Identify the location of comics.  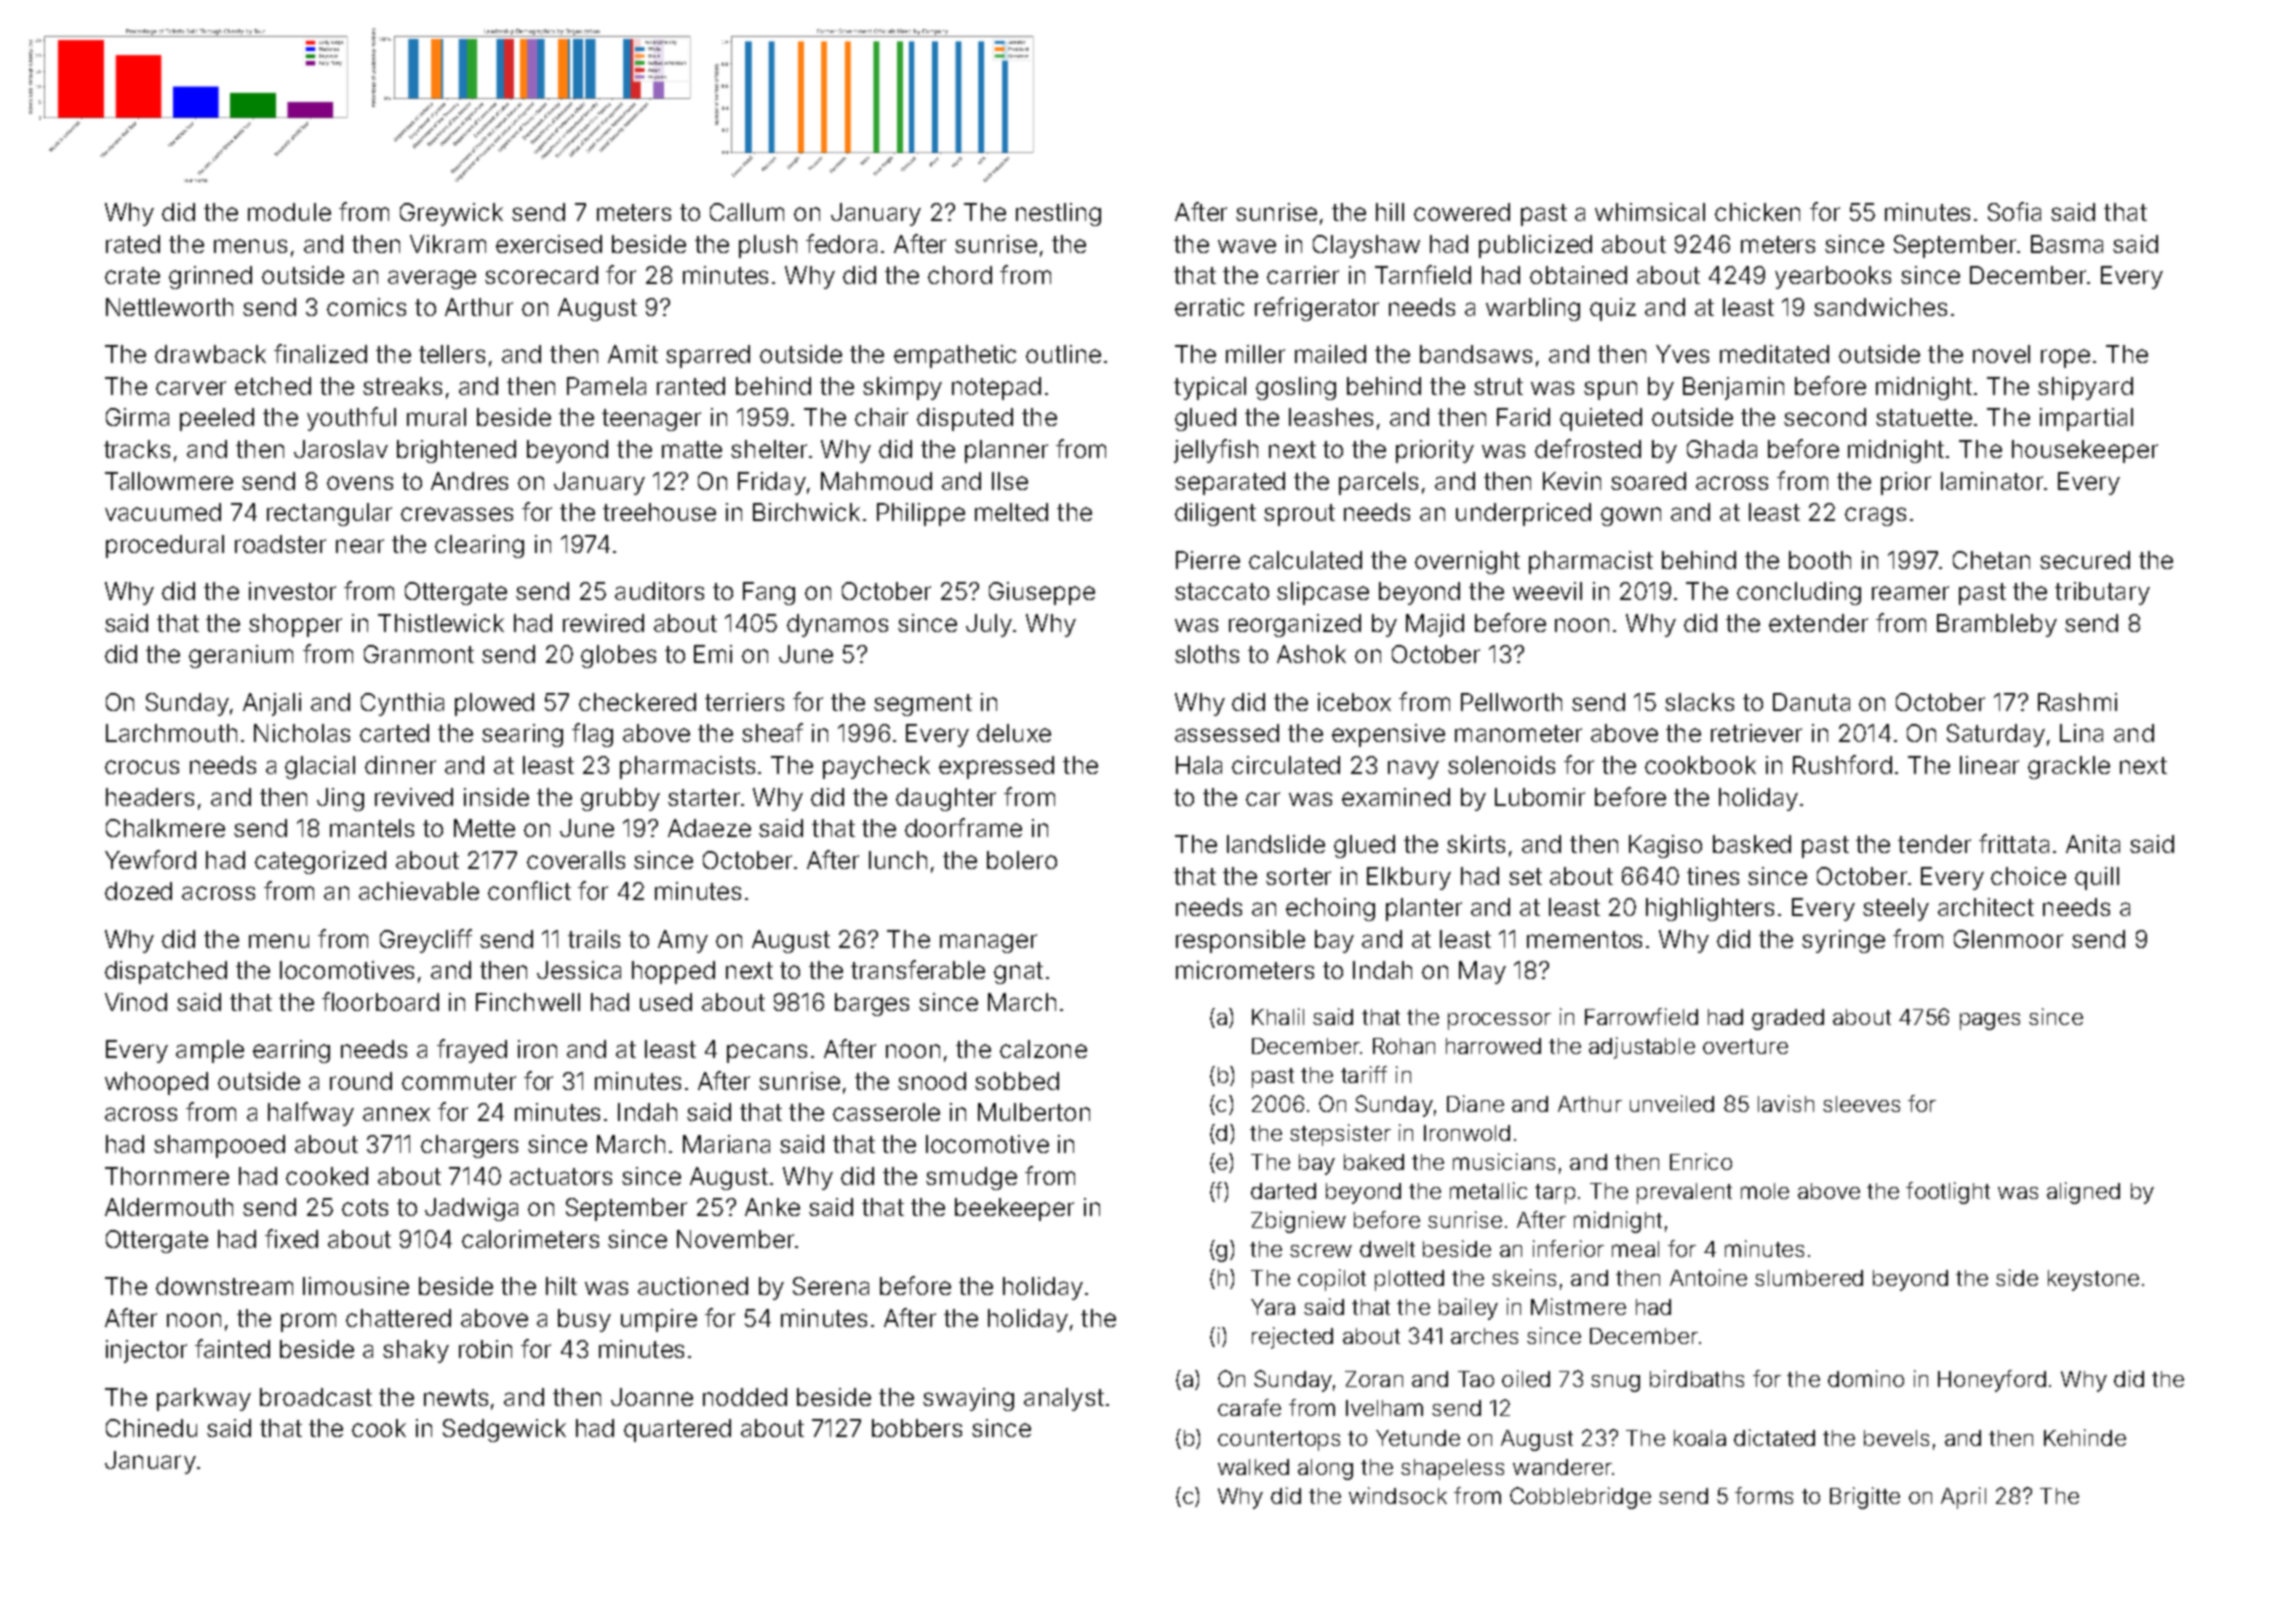
(366, 307).
